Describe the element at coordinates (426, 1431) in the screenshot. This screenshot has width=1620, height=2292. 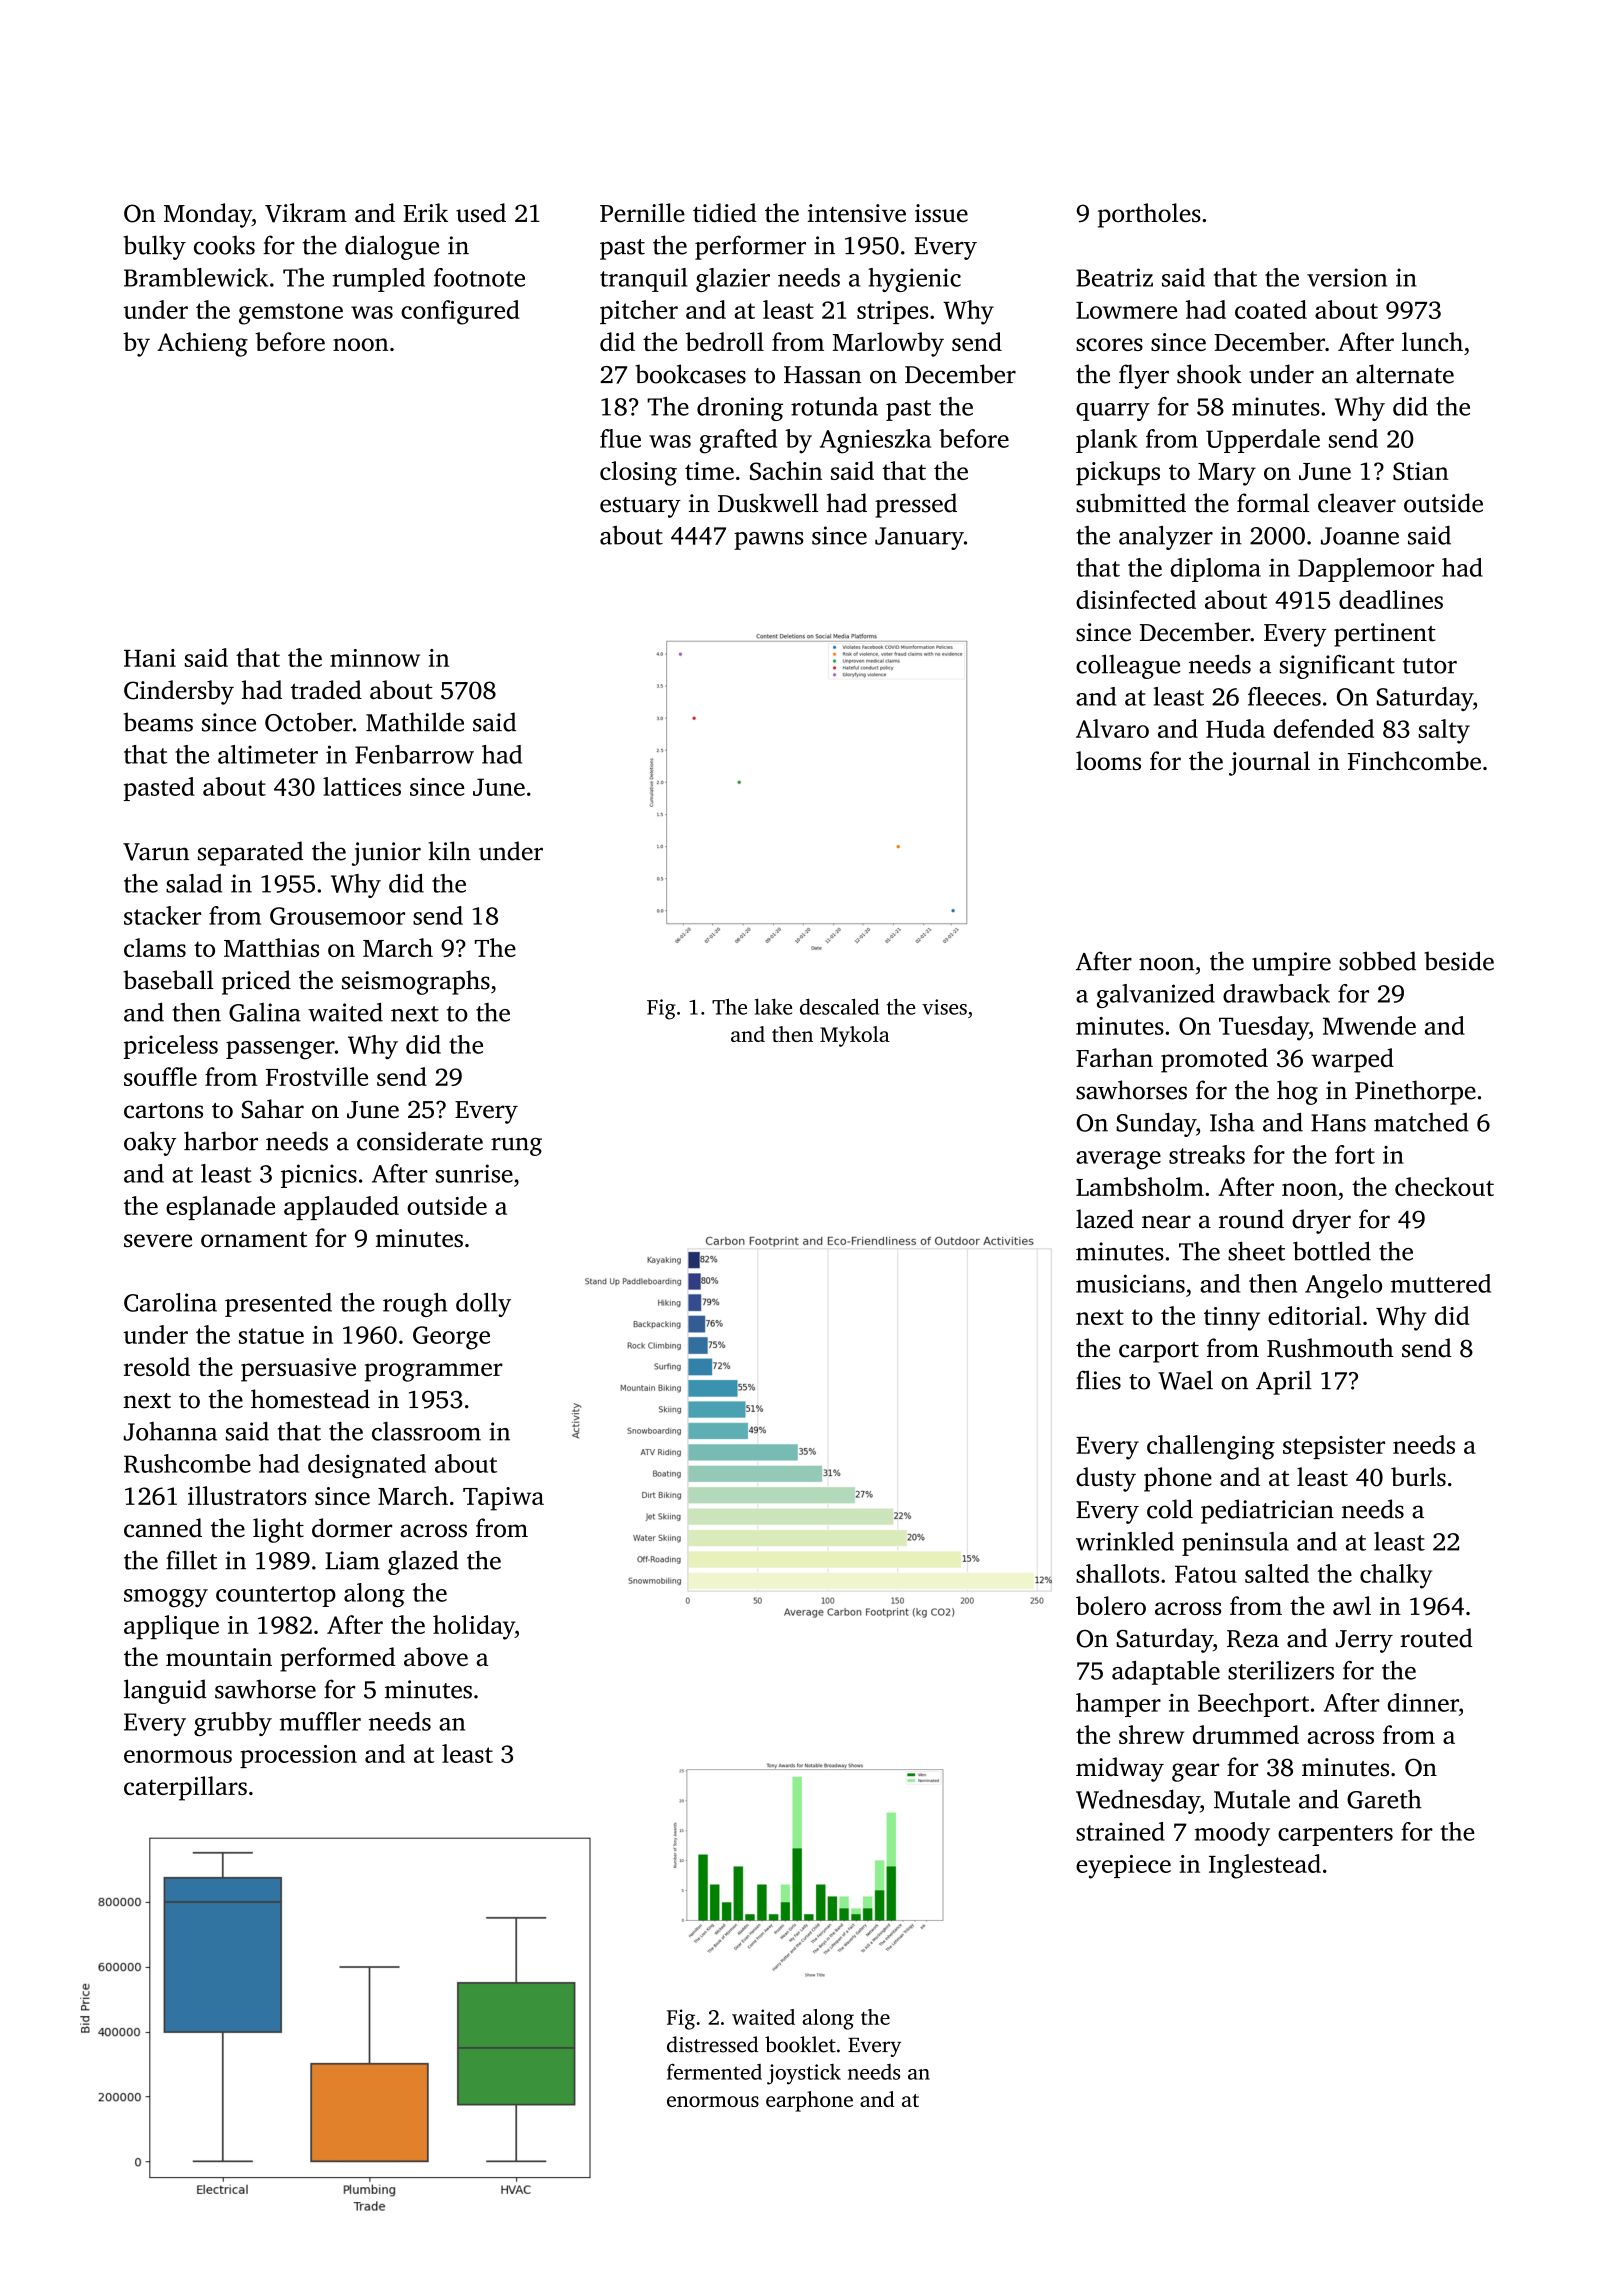
I see `classroom` at that location.
